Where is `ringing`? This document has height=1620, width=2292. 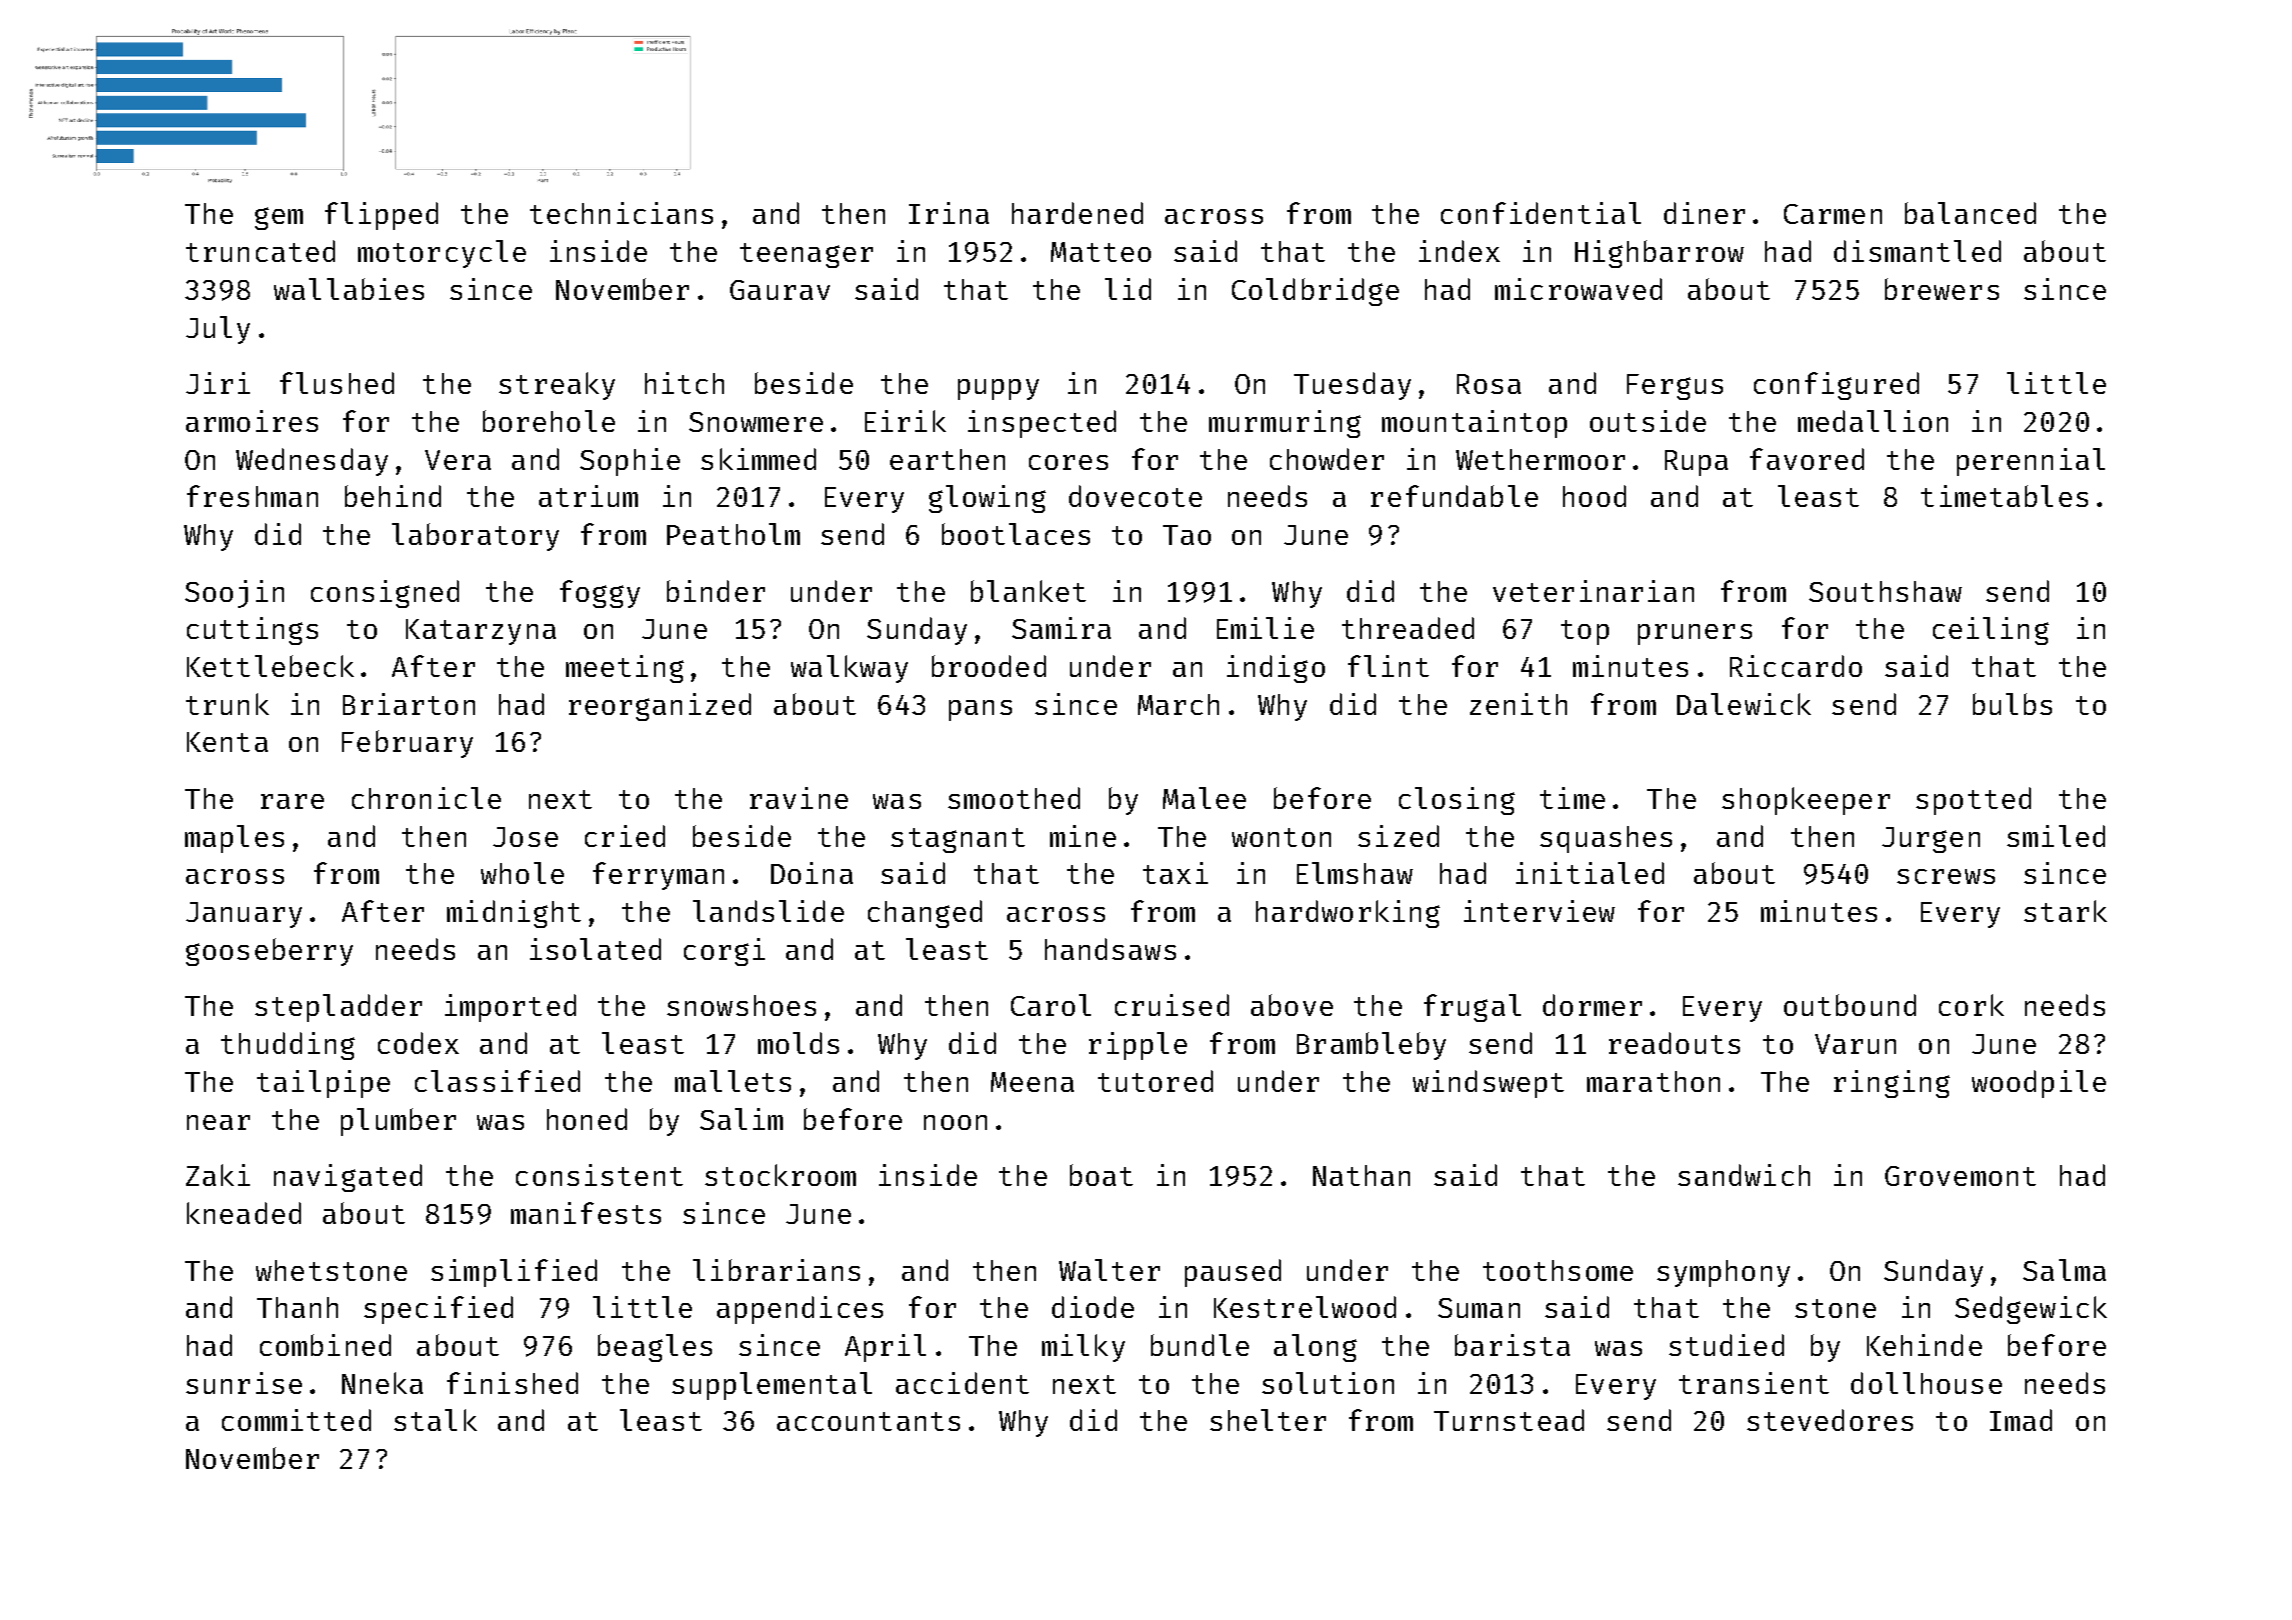
ringing is located at coordinates (1892, 1084).
